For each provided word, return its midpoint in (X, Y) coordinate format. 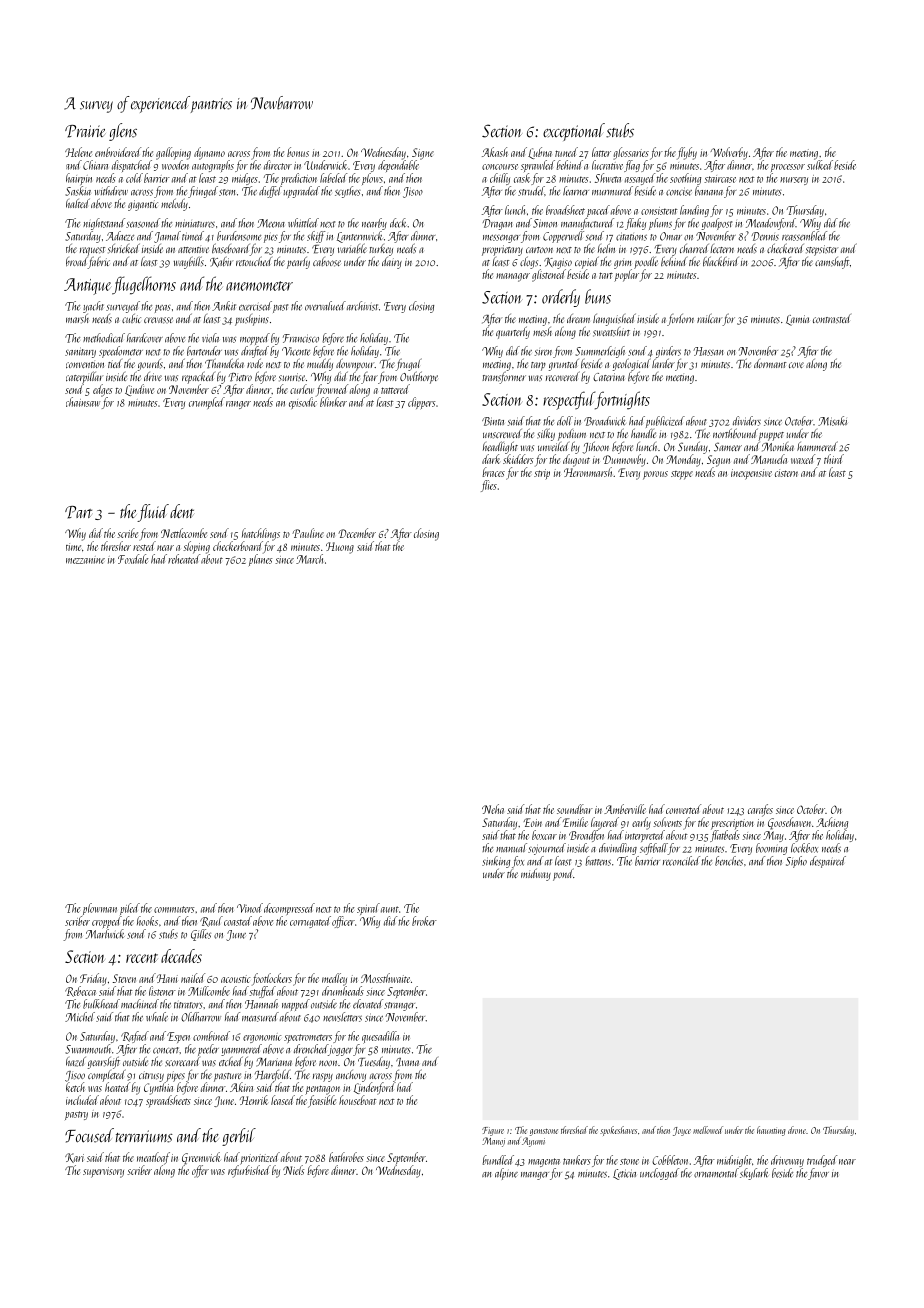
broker (424, 921)
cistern (786, 473)
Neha (493, 809)
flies (489, 486)
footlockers (272, 979)
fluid (153, 513)
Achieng (832, 823)
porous (655, 475)
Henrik (254, 1100)
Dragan (497, 224)
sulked (820, 165)
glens (123, 132)
